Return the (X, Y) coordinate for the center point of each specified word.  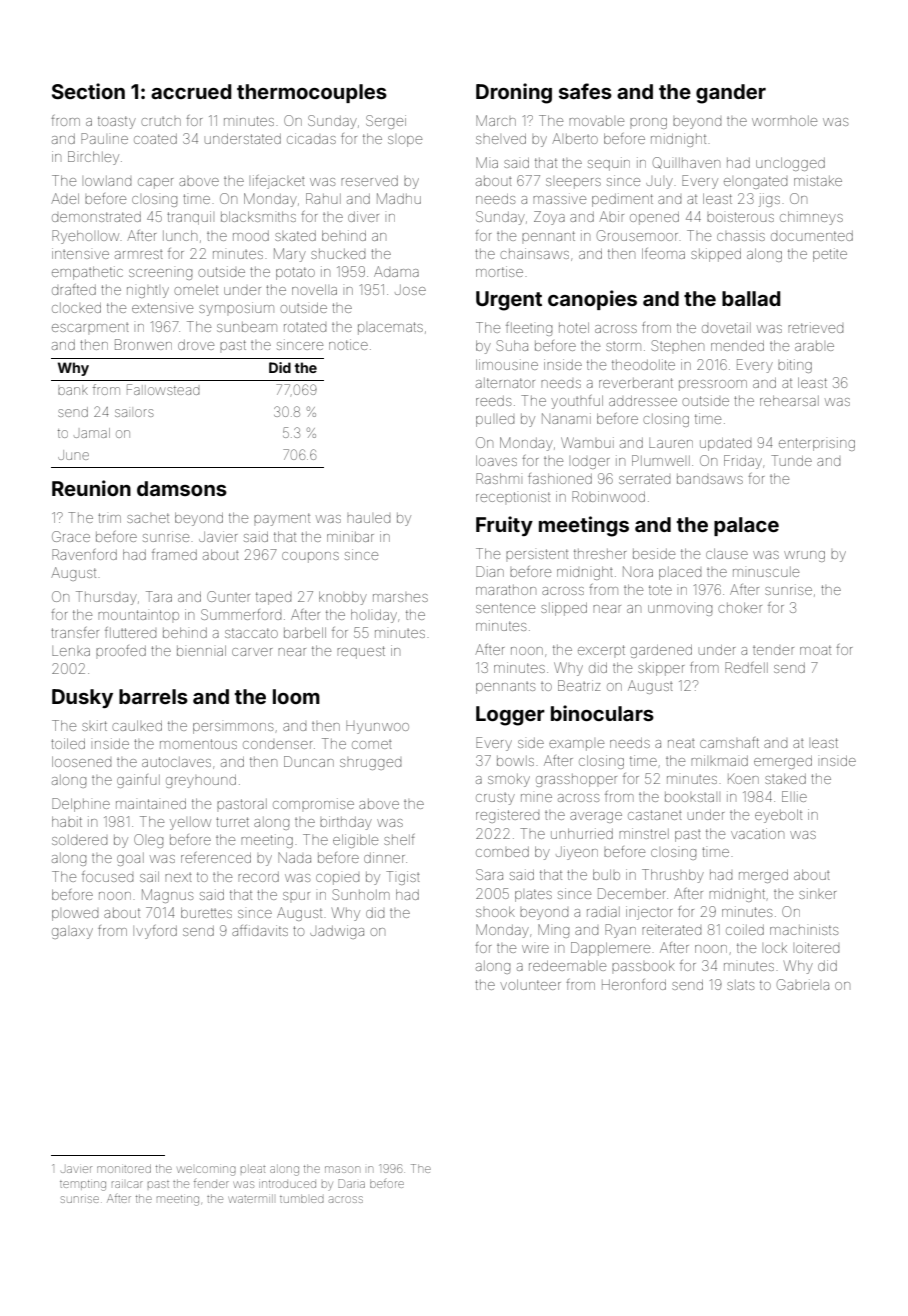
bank (73, 391)
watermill (251, 1199)
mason (342, 1169)
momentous (198, 744)
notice (348, 344)
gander (731, 94)
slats (740, 985)
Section (88, 91)
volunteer (530, 984)
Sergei (386, 122)
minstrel (644, 833)
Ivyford (156, 932)
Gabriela (803, 984)
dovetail (726, 327)
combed (502, 852)
